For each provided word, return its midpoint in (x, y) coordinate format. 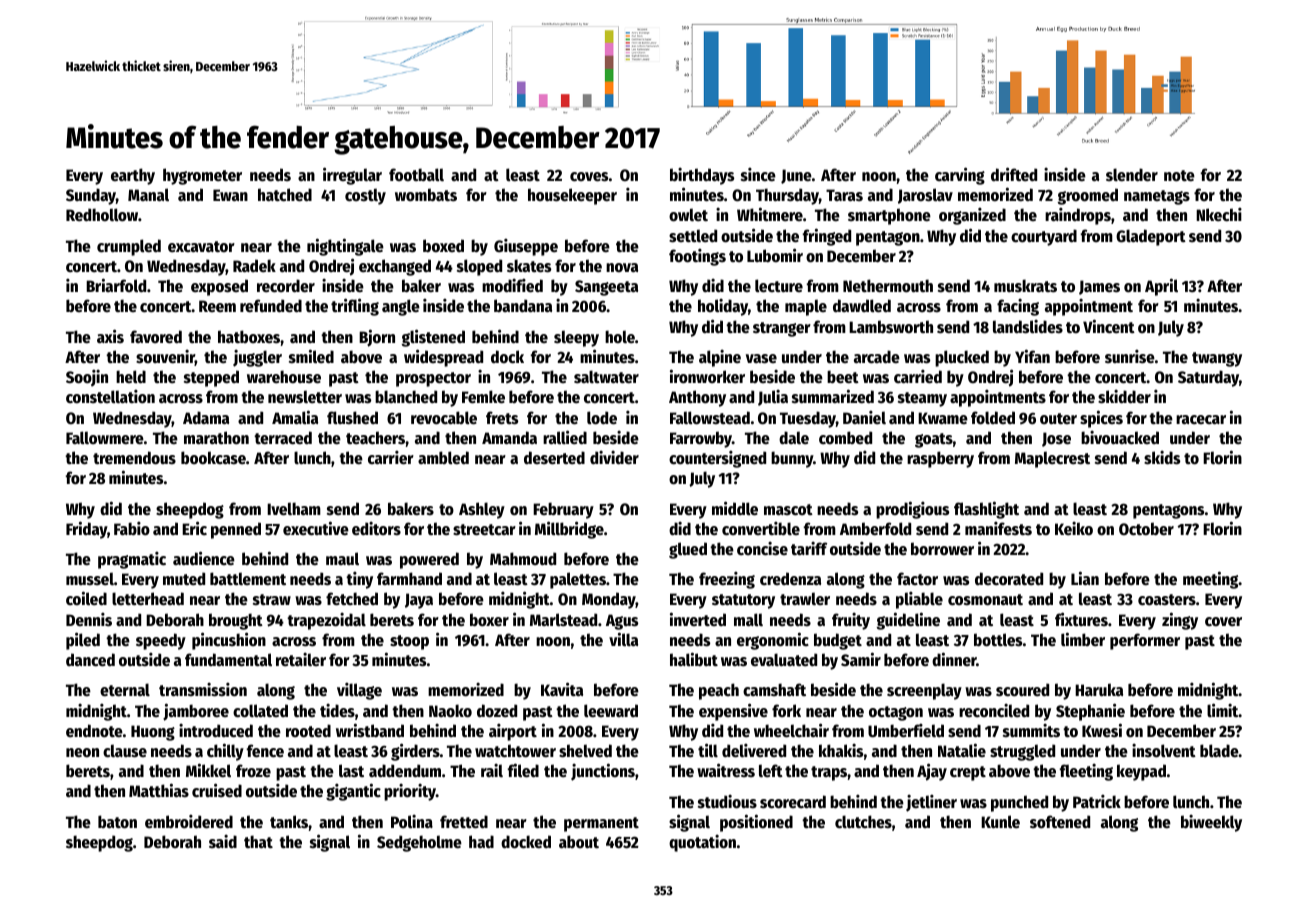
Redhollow (102, 215)
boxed (443, 246)
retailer (301, 659)
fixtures (1081, 619)
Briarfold (116, 285)
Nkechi (1219, 214)
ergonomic (773, 641)
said (223, 841)
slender (1132, 175)
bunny (792, 459)
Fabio (132, 528)
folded (993, 418)
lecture (779, 286)
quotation (702, 843)
